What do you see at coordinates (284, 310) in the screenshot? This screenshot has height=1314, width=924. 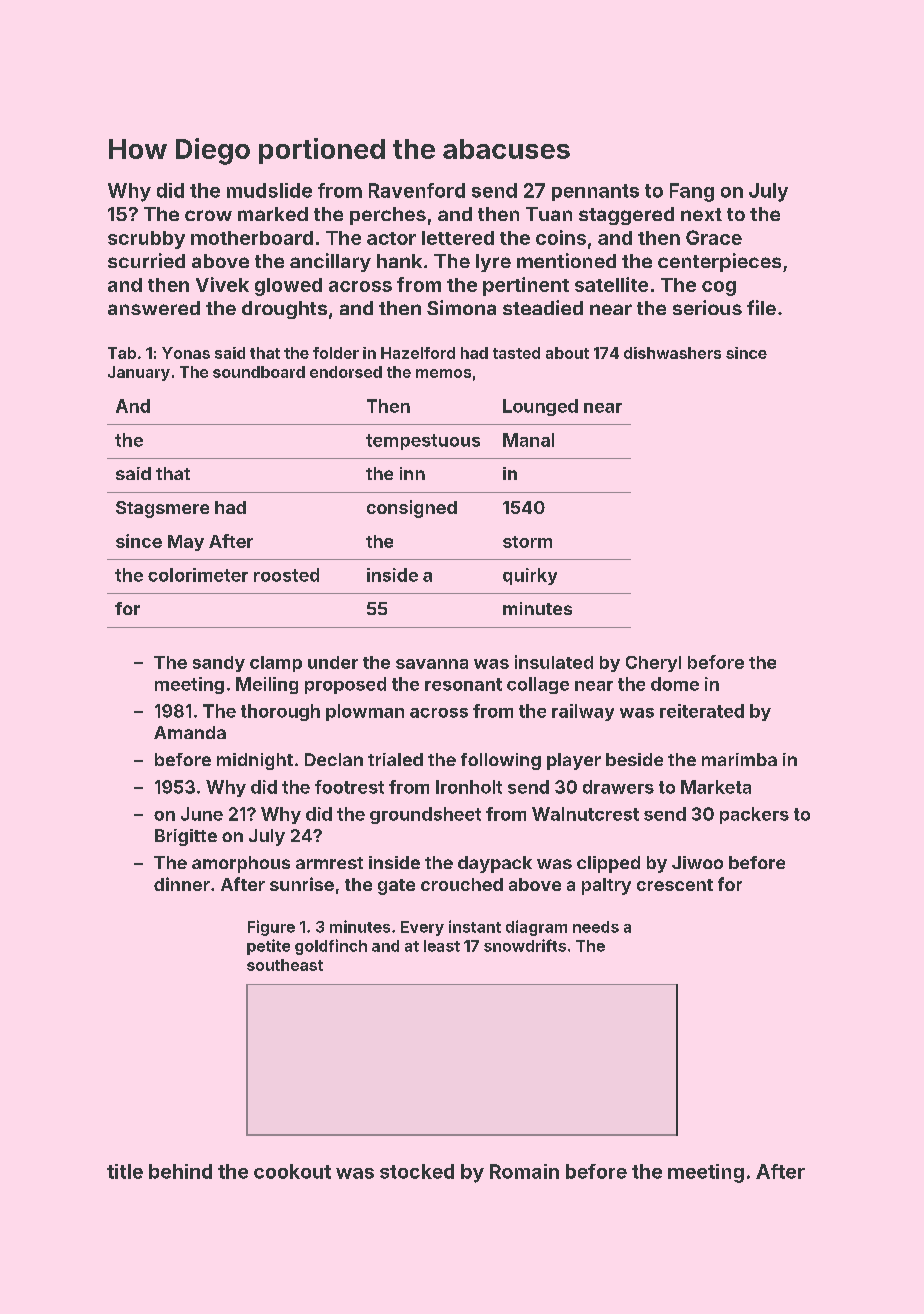 I see `droughts` at bounding box center [284, 310].
